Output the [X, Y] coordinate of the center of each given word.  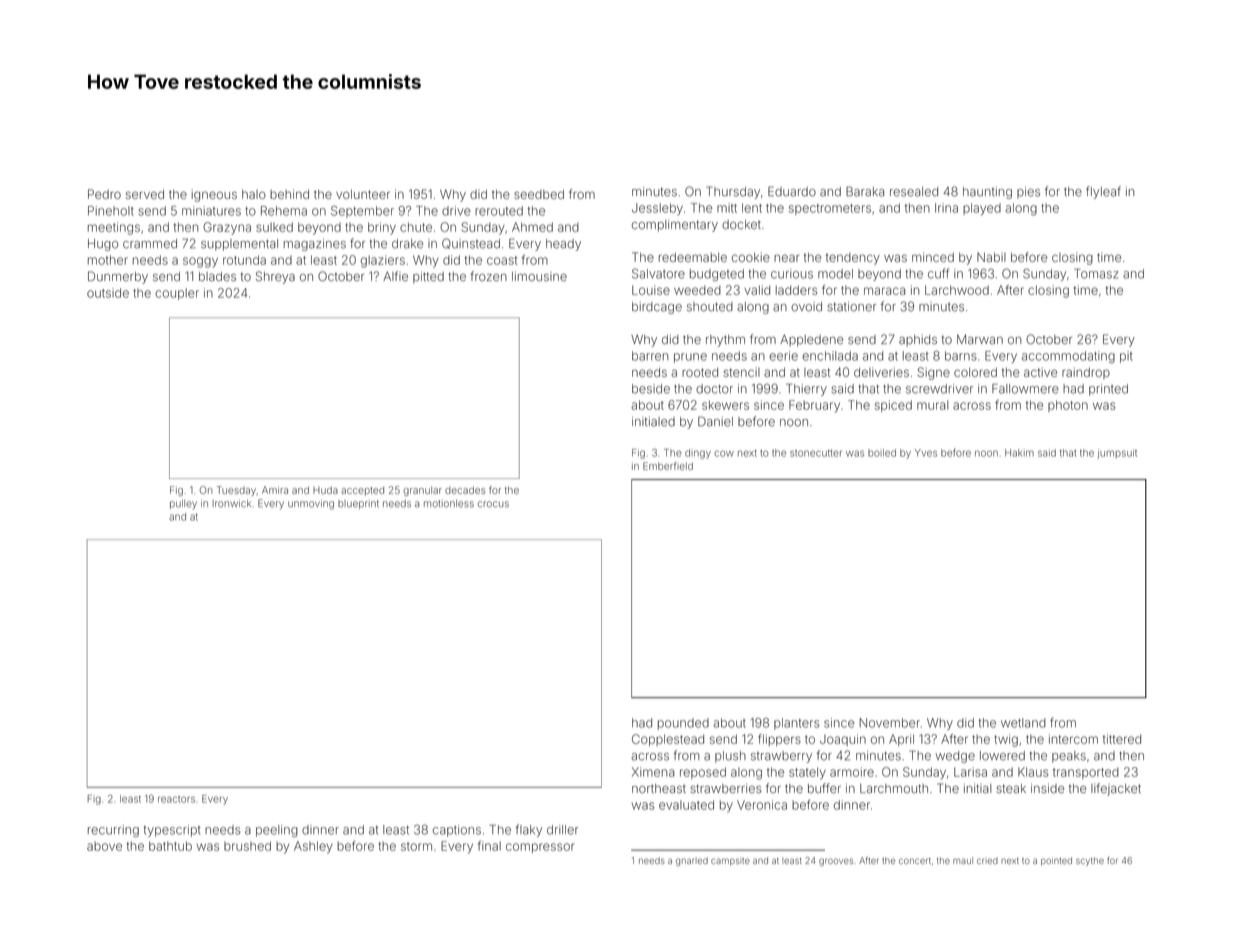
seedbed [539, 194]
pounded [683, 724]
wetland [1023, 723]
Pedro [104, 194]
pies [1028, 193]
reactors [176, 799]
